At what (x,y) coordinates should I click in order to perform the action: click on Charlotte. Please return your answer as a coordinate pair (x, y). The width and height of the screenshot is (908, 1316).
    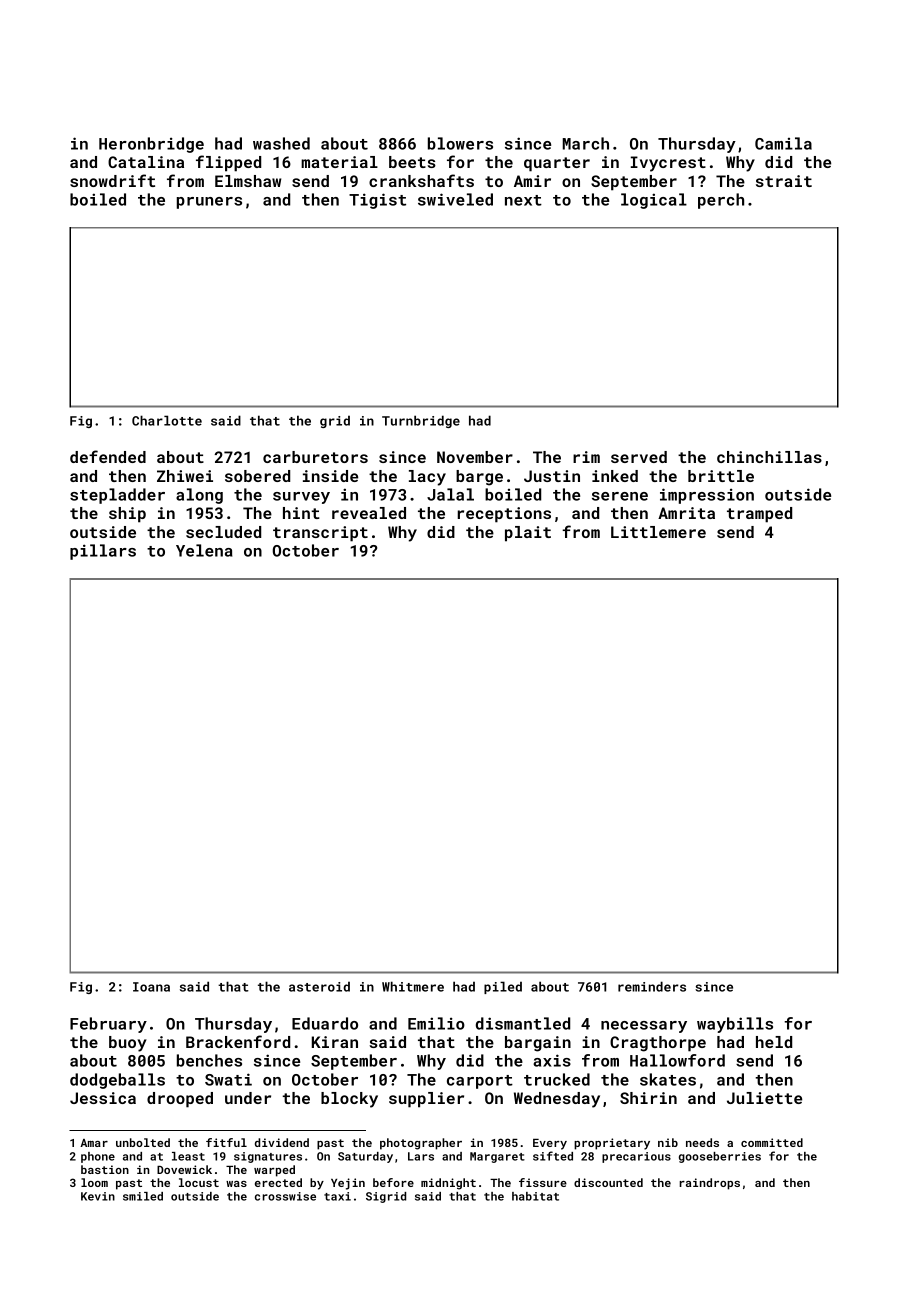
    Looking at the image, I should click on (167, 420).
